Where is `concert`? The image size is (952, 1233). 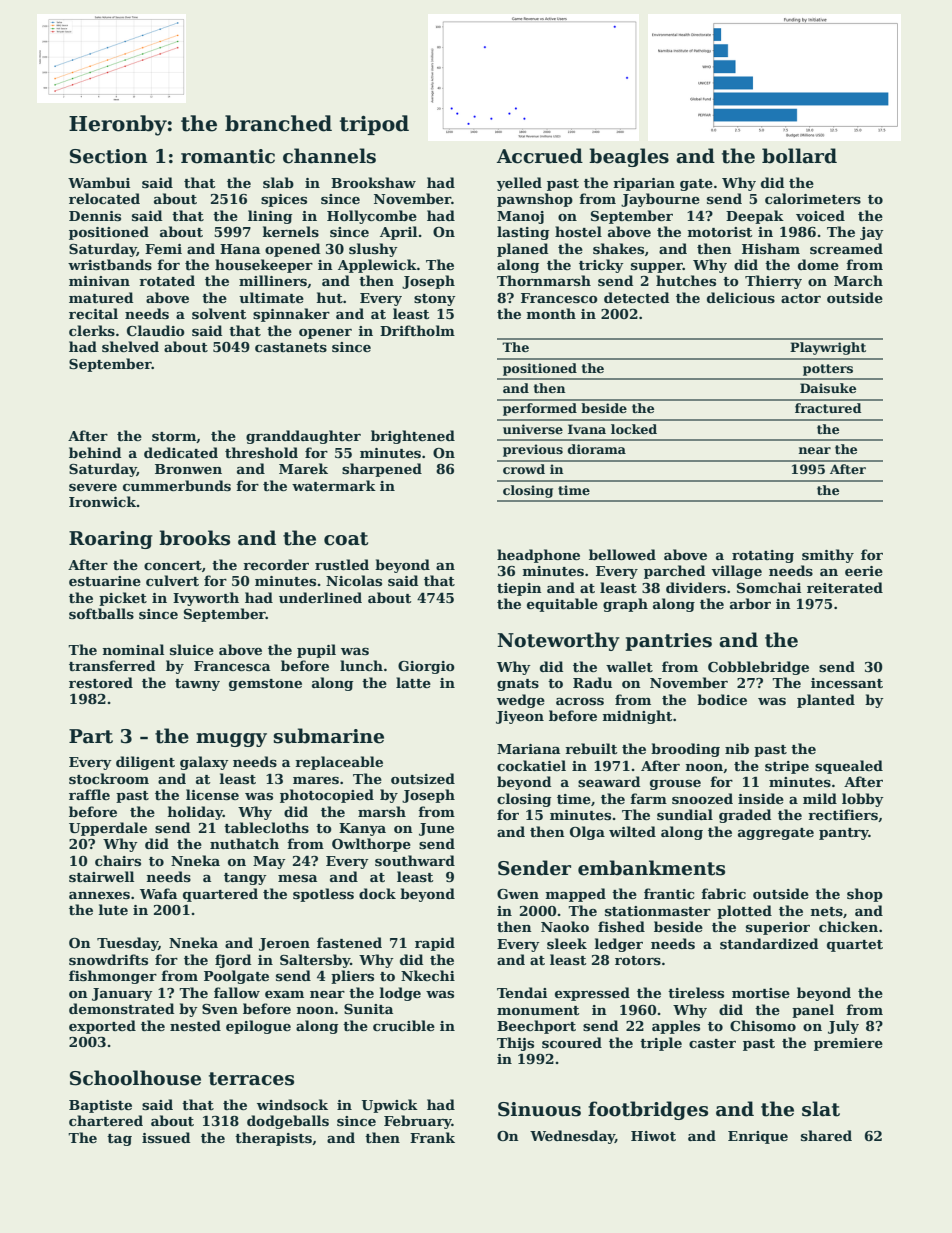 concert is located at coordinates (173, 565).
